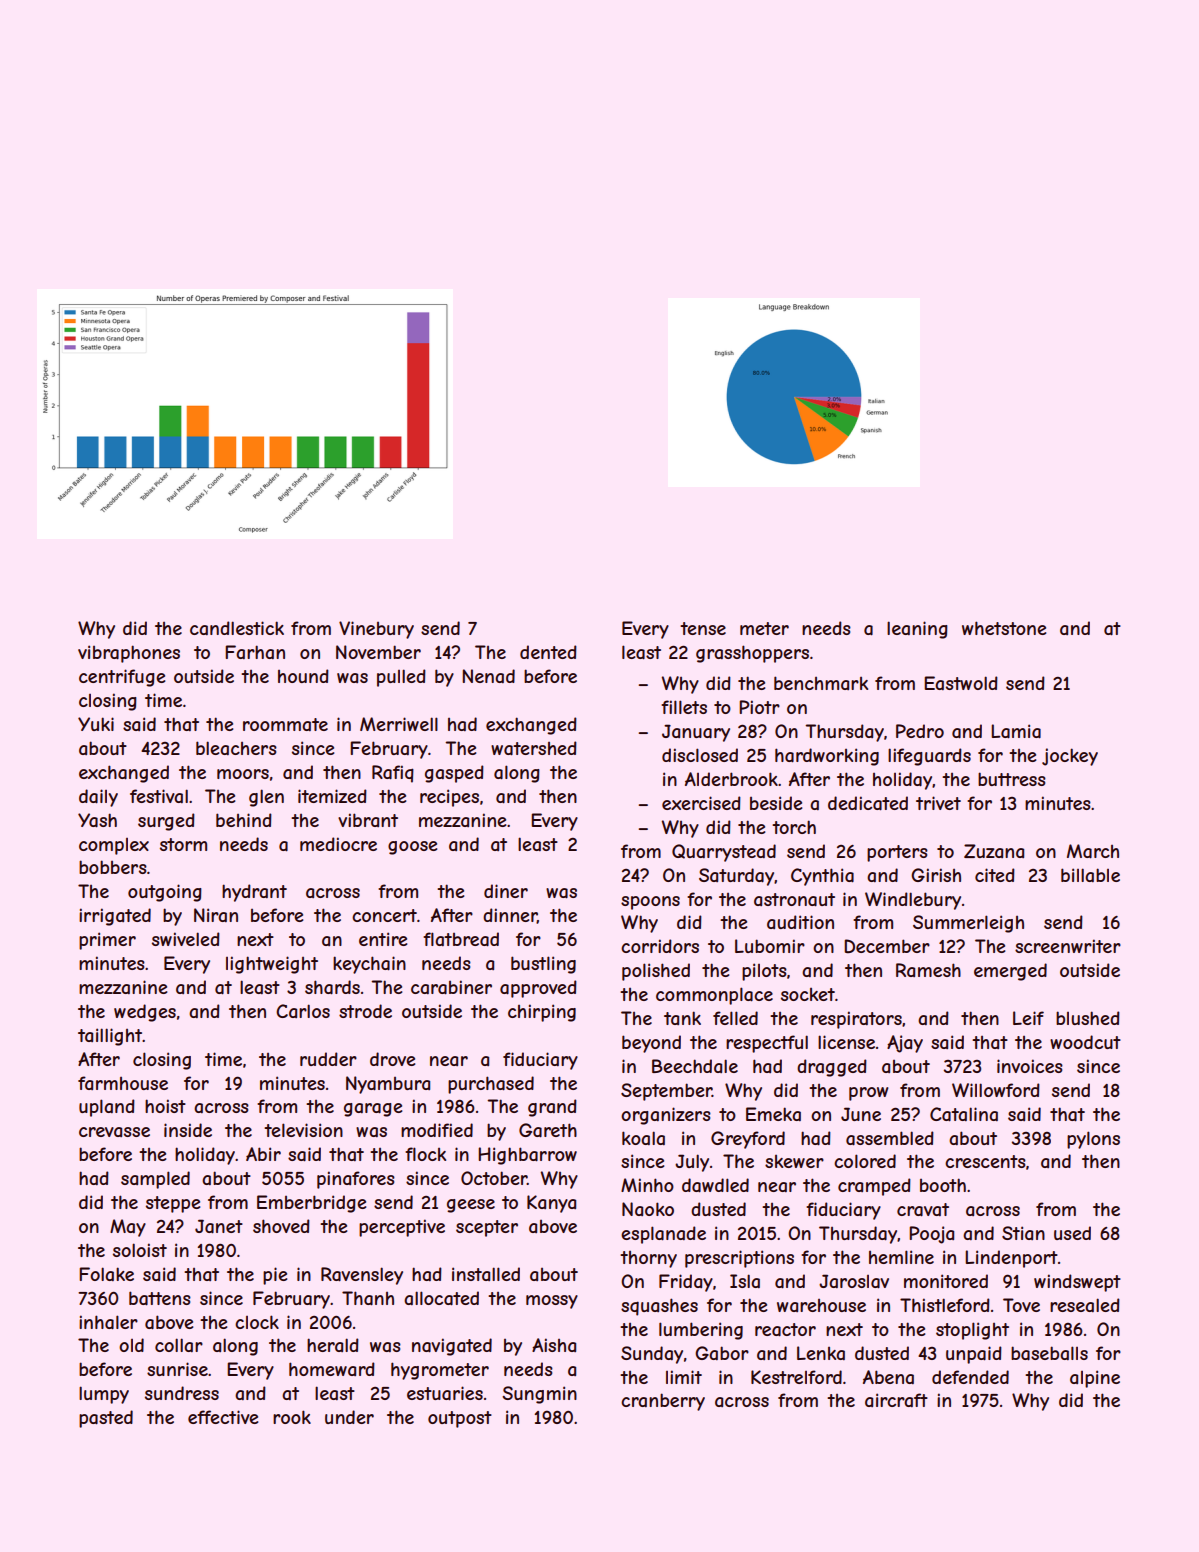 Image resolution: width=1199 pixels, height=1552 pixels. Describe the element at coordinates (938, 803) in the screenshot. I see `trivet` at that location.
